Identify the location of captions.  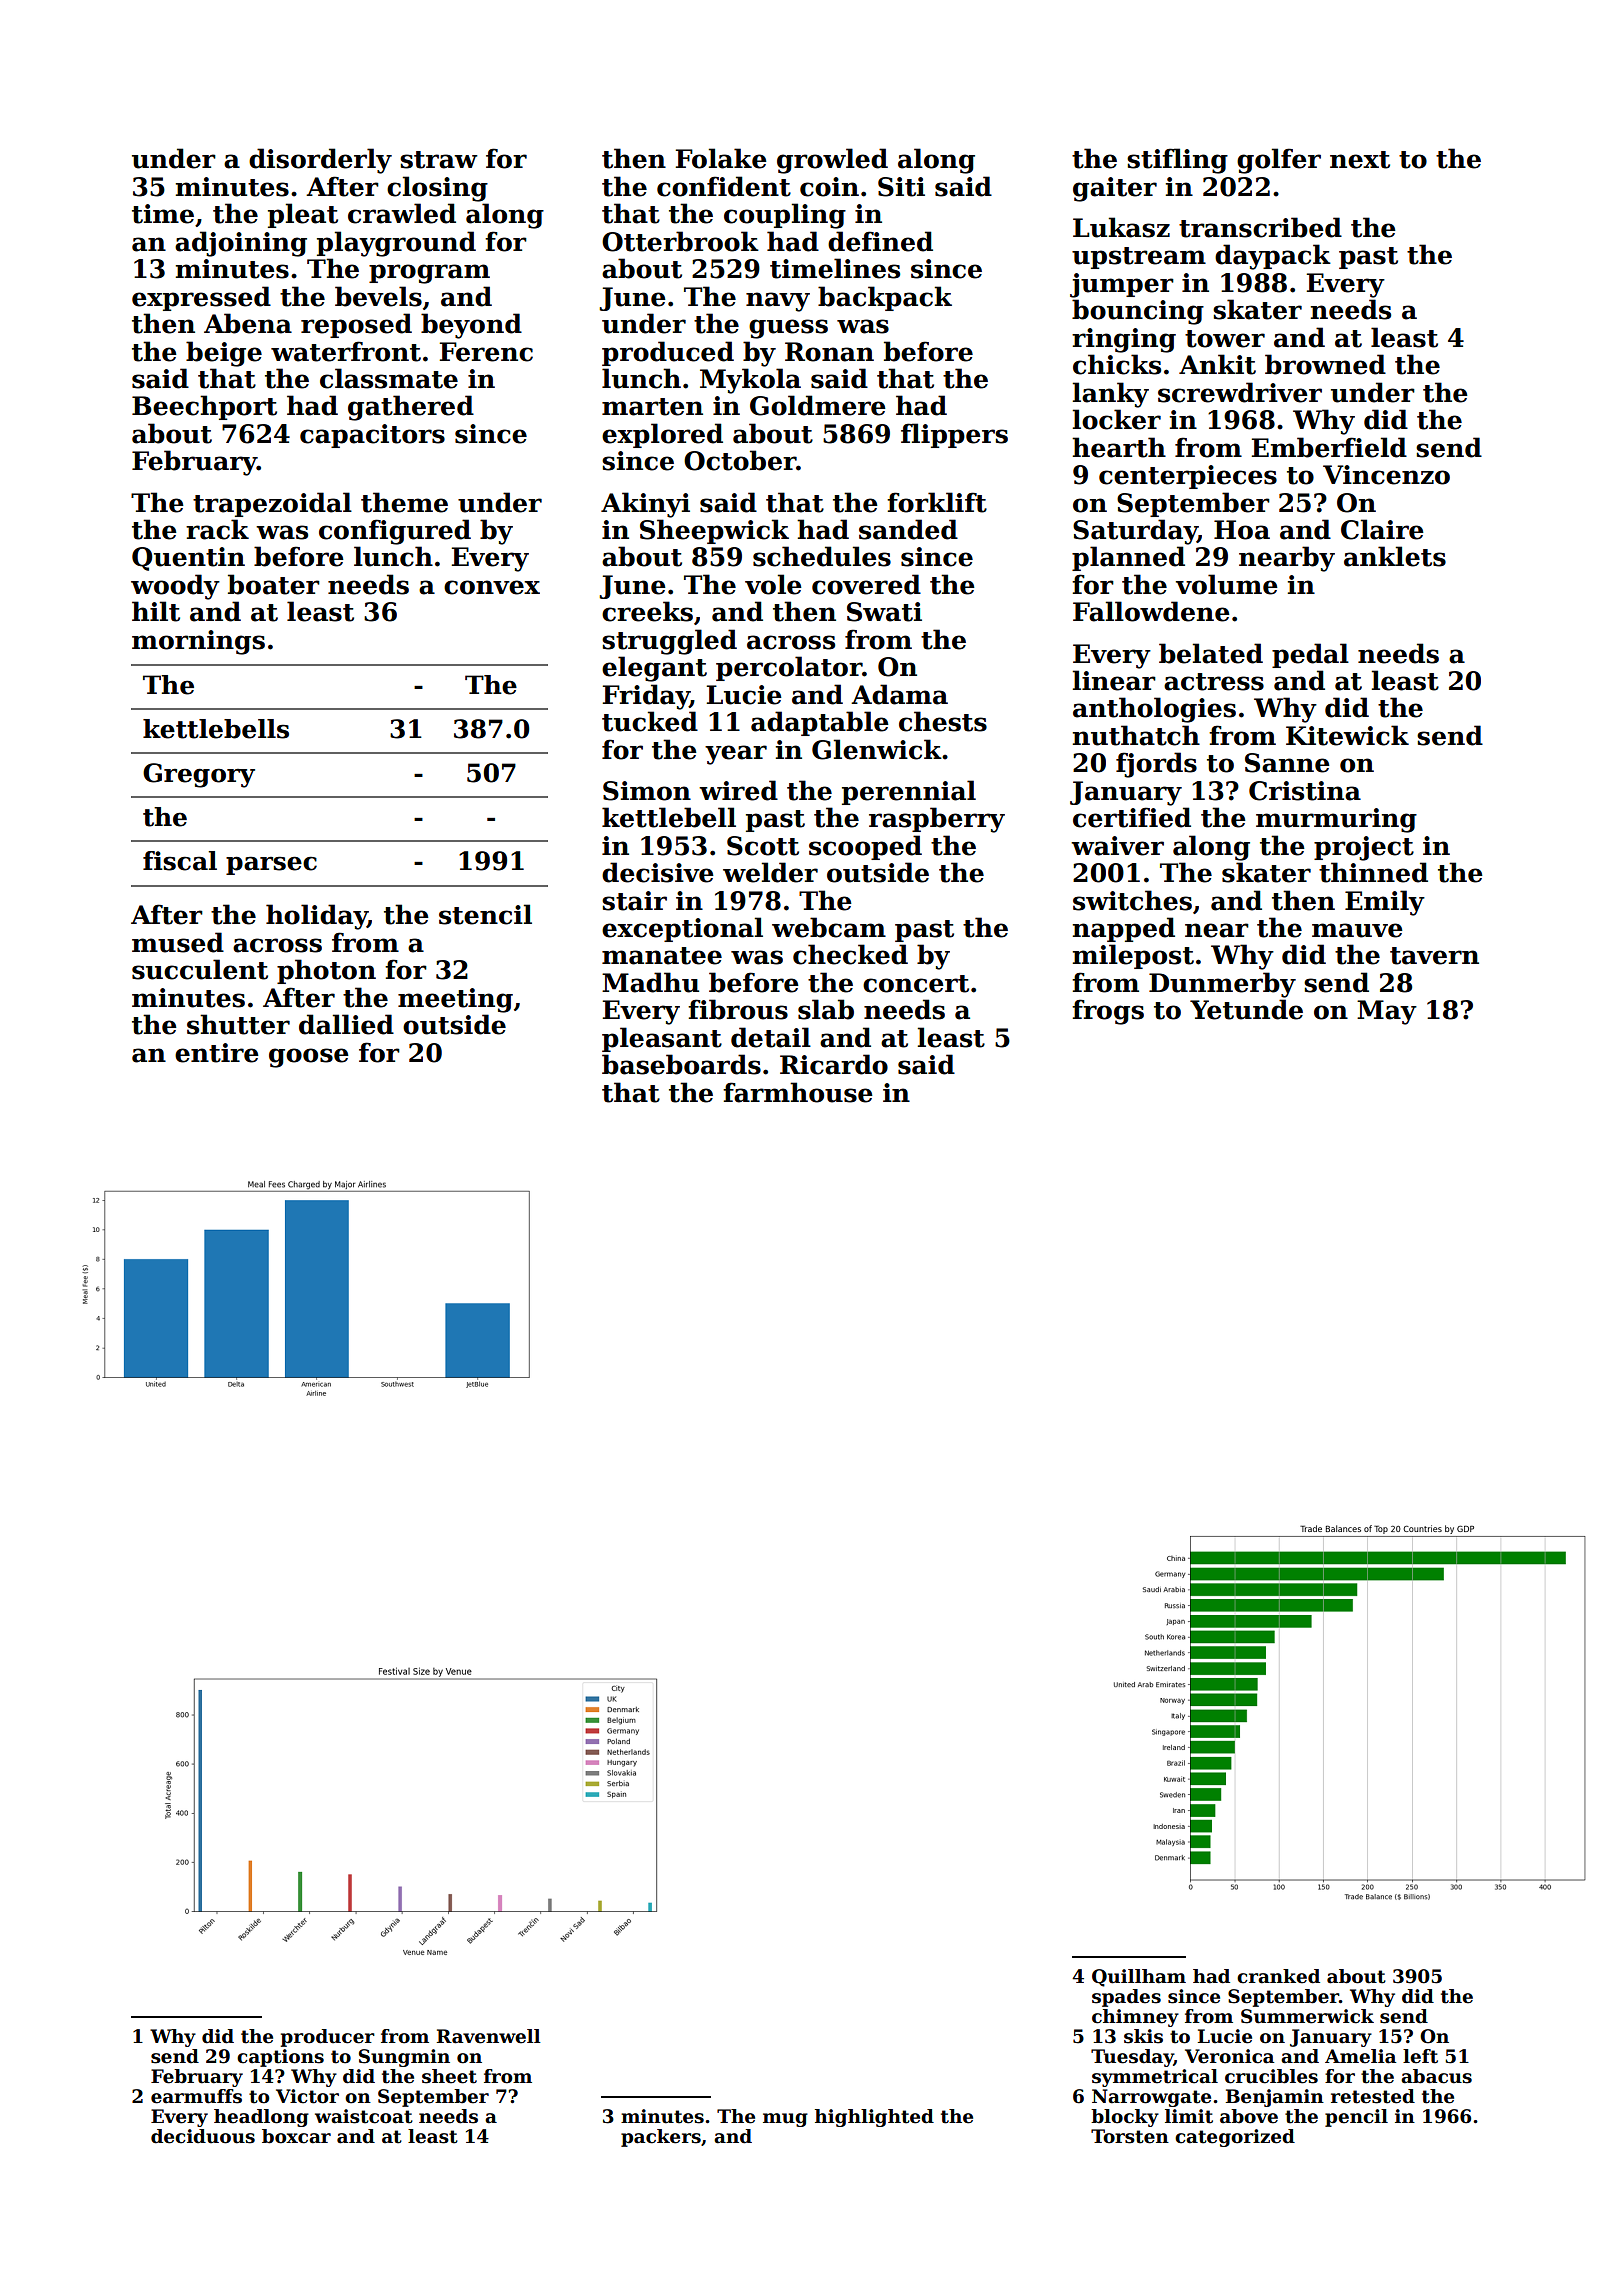
(280, 2058).
